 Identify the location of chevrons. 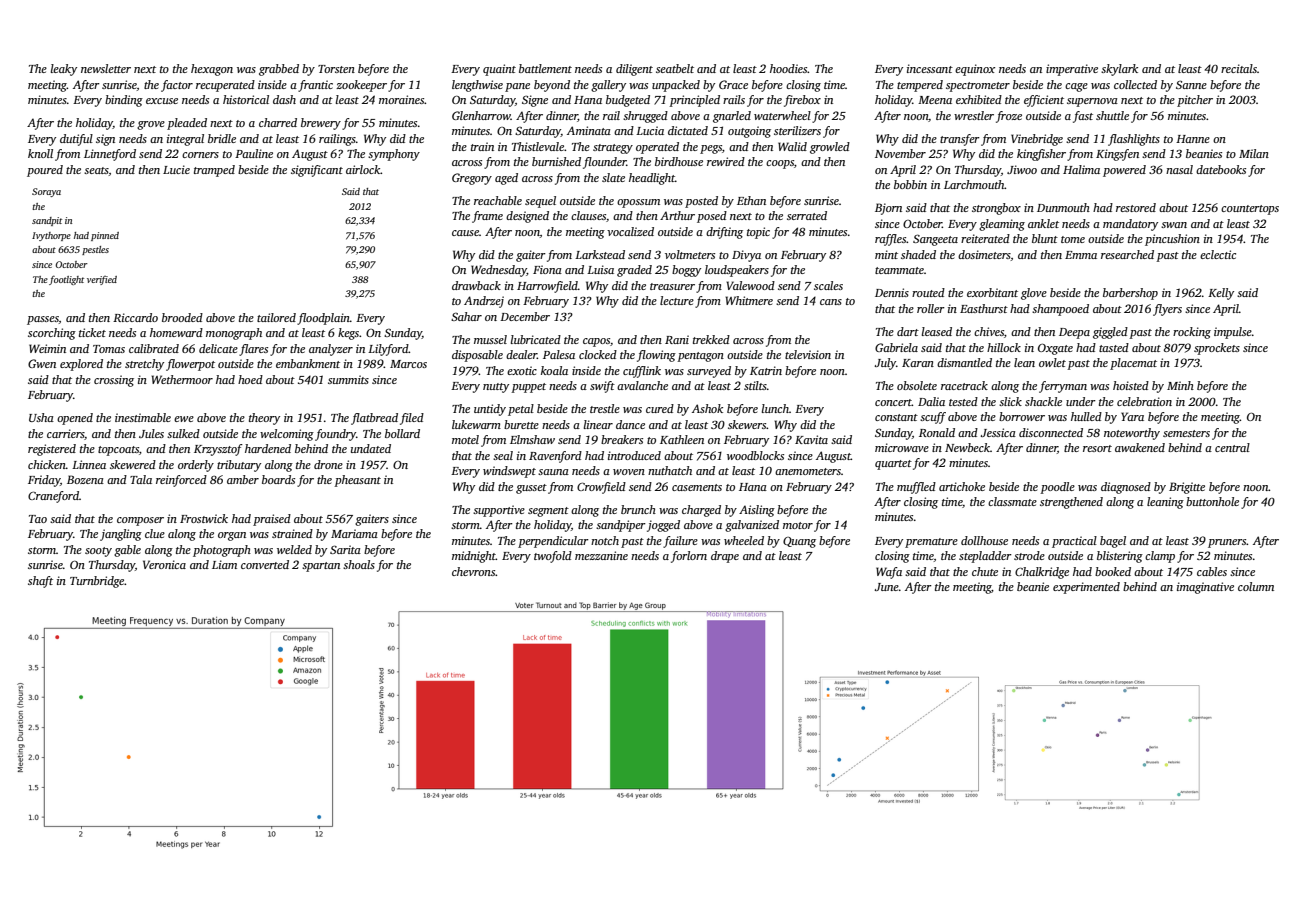
(473, 571).
